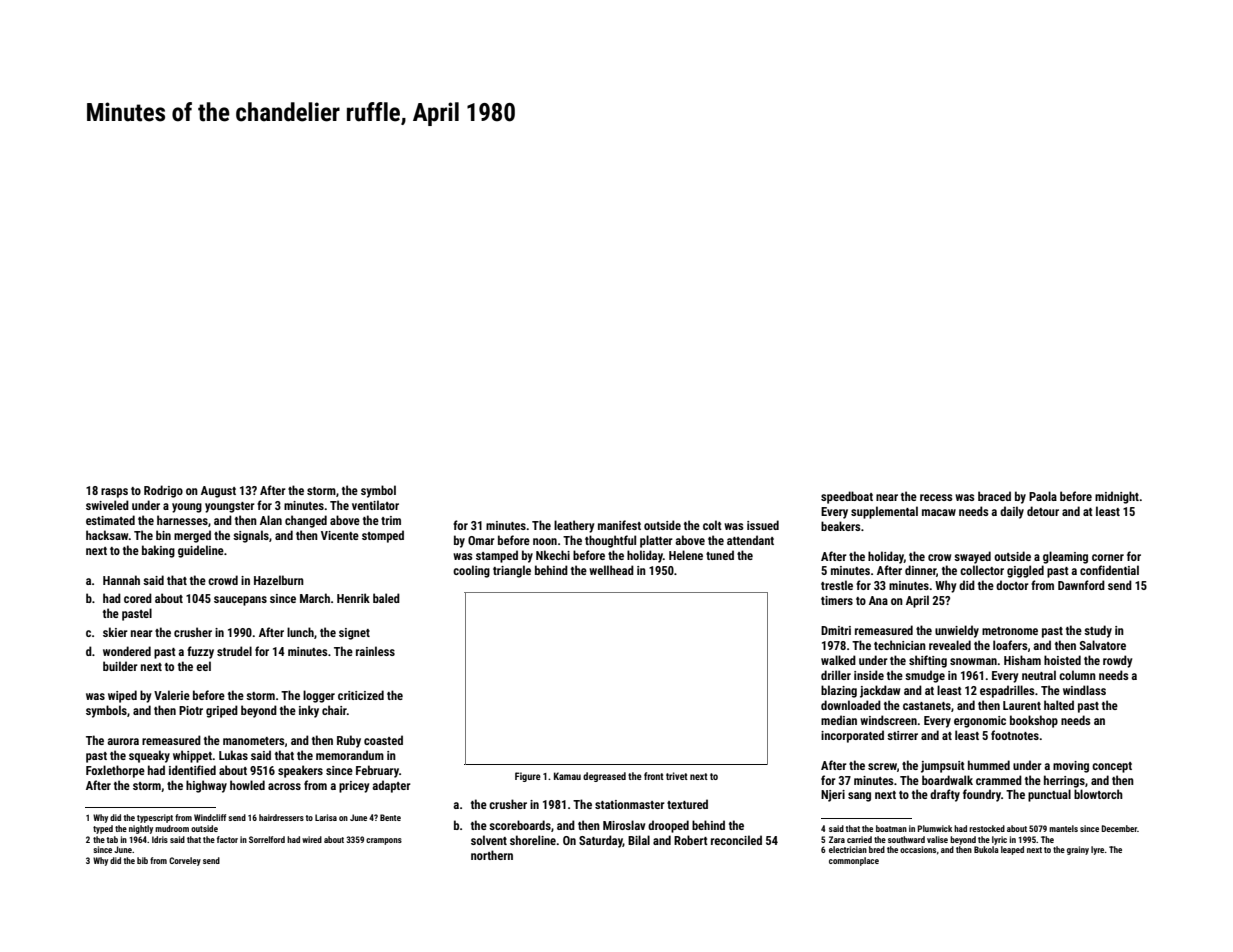 This image has width=1233, height=952. Describe the element at coordinates (1064, 781) in the image. I see `herrings` at that location.
